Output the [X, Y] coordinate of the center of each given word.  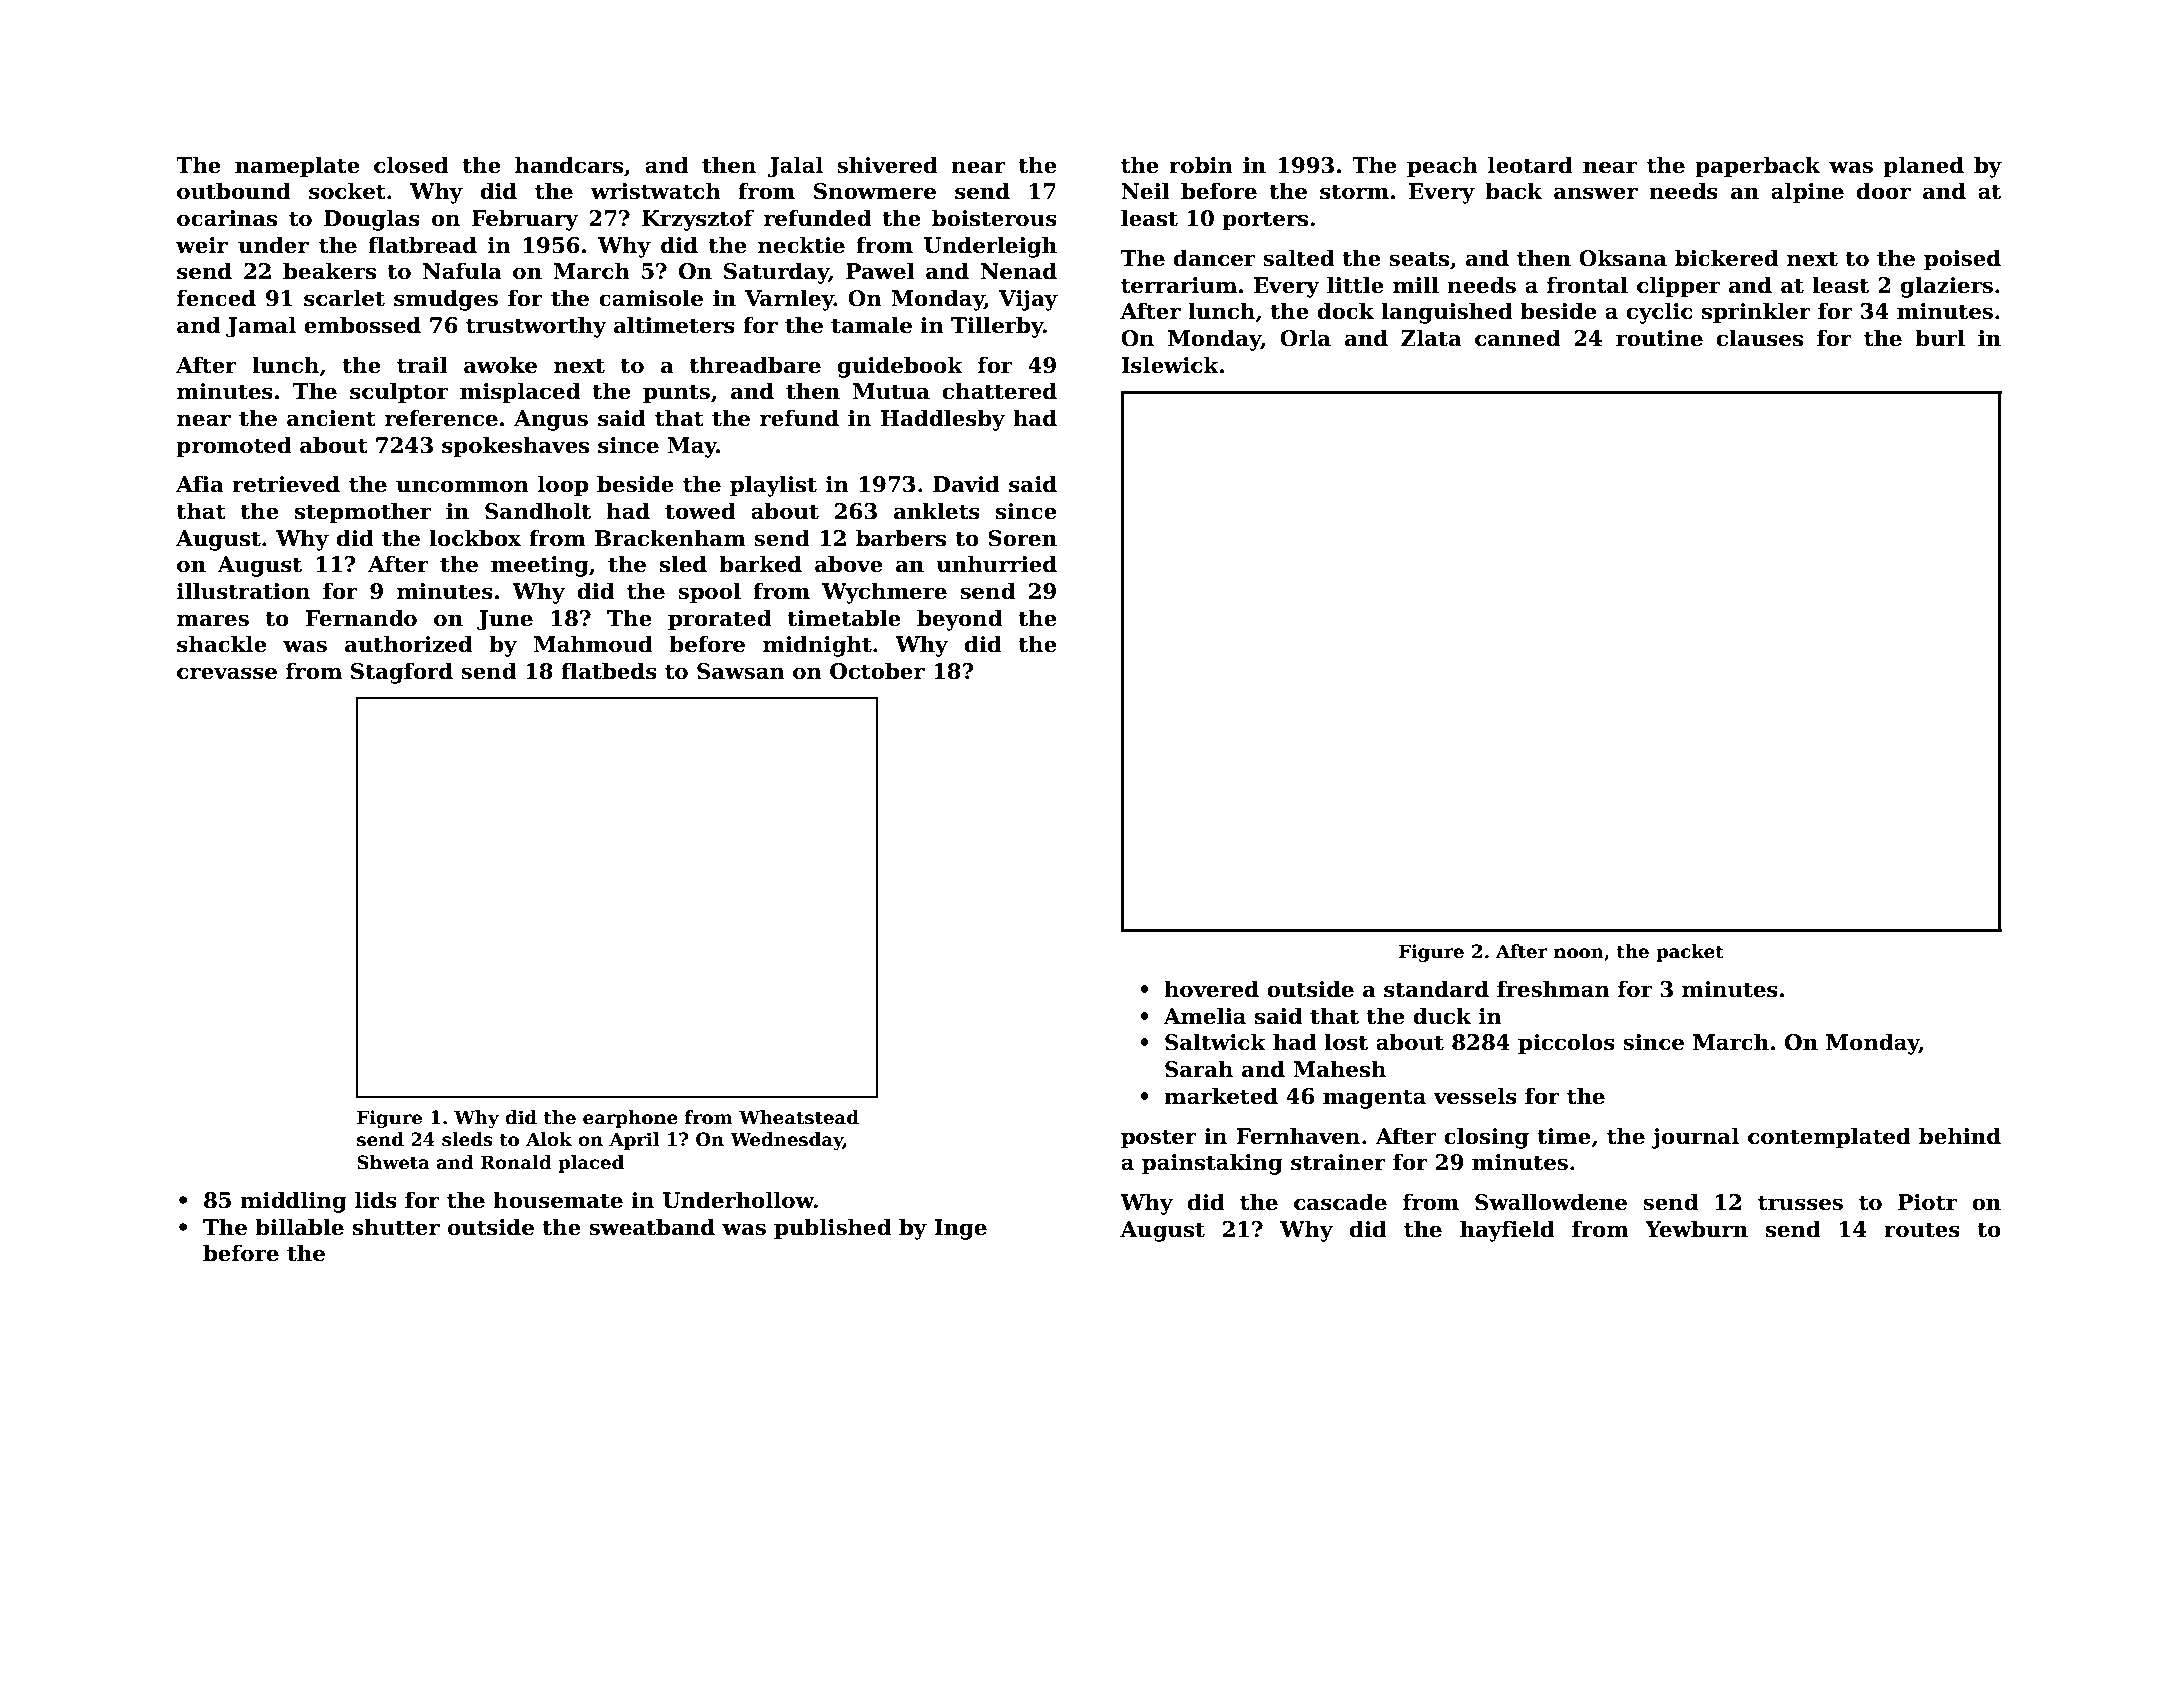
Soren [1022, 538]
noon [1579, 953]
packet [1690, 953]
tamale [871, 325]
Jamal [261, 327]
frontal [1587, 285]
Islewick [1170, 365]
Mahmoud [593, 644]
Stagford [402, 673]
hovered [1211, 989]
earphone [630, 1119]
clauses [1760, 338]
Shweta [393, 1162]
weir [202, 245]
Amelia [1204, 1016]
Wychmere [884, 593]
